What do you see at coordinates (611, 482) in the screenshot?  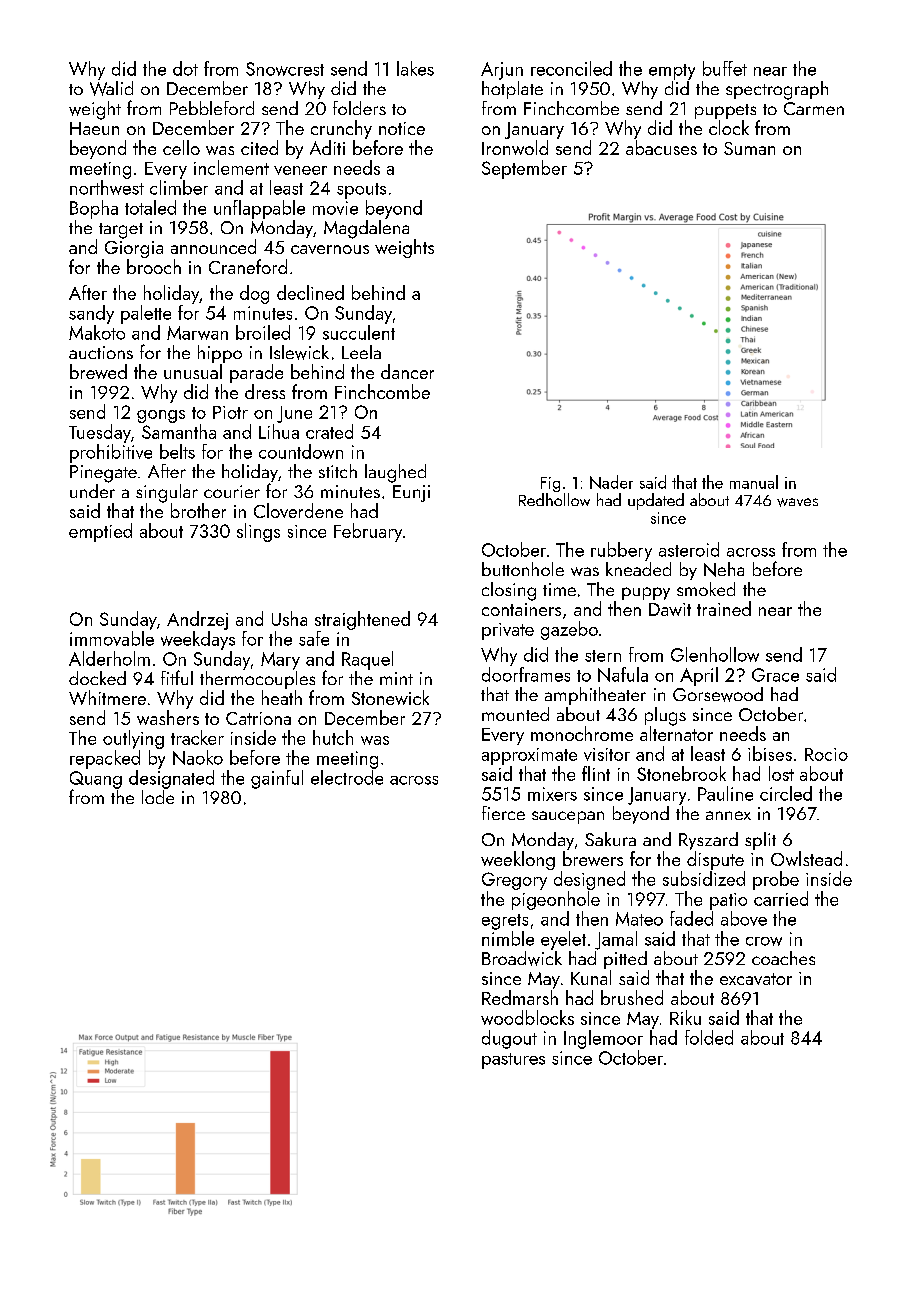 I see `Nader` at bounding box center [611, 482].
